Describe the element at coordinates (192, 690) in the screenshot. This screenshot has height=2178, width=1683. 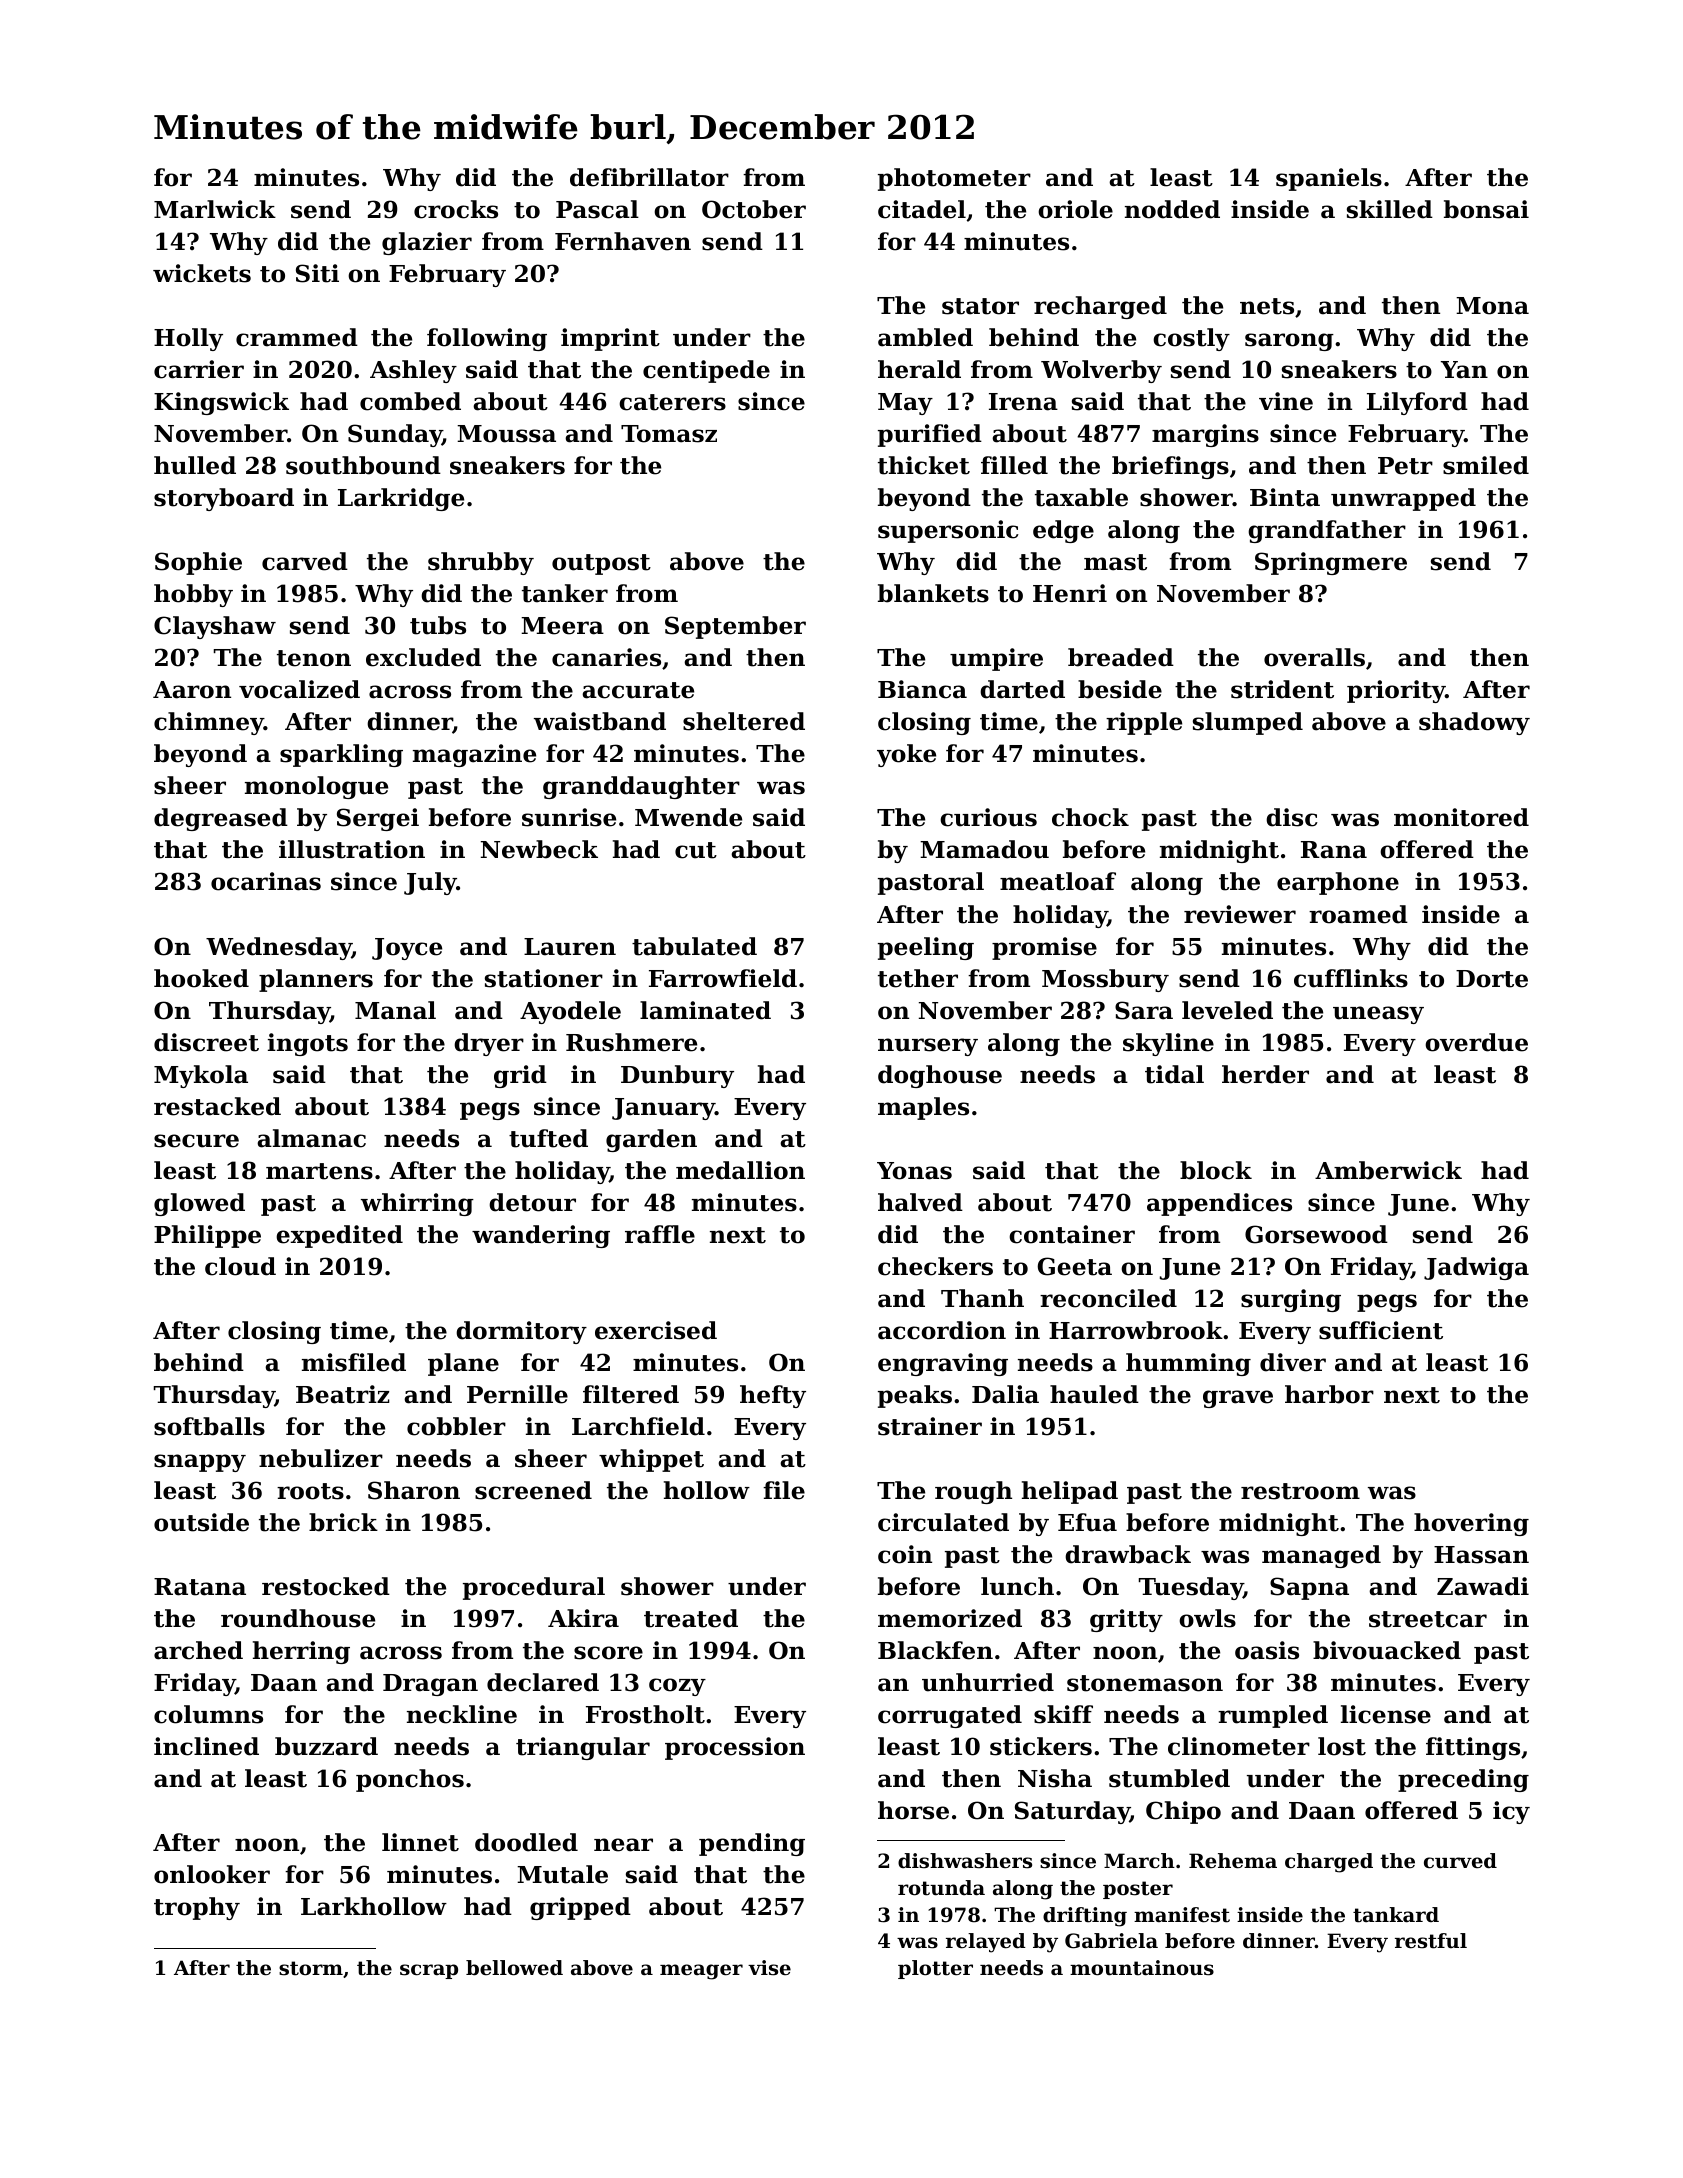
I see `Aaron` at that location.
